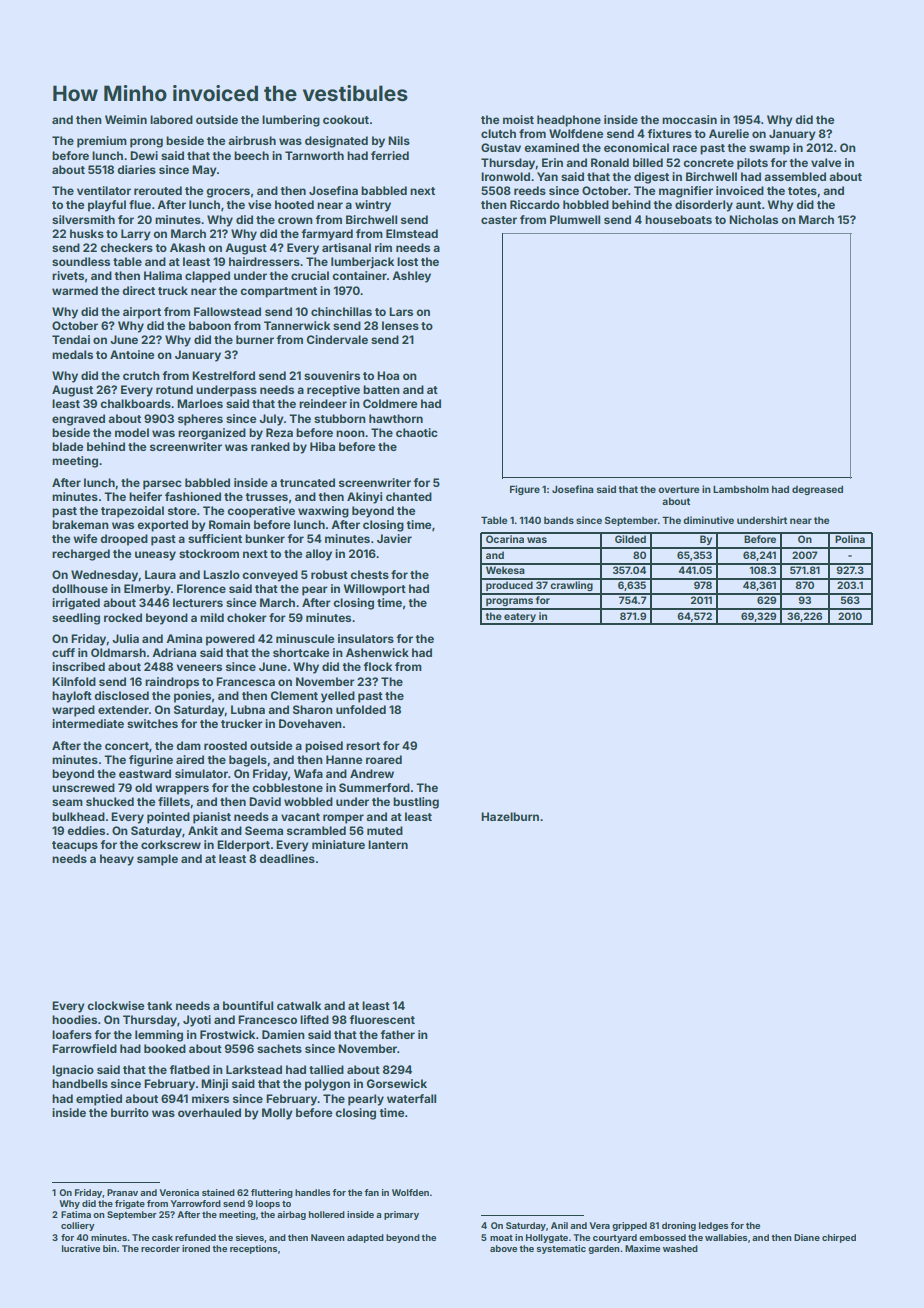 The height and width of the screenshot is (1308, 924). What do you see at coordinates (826, 162) in the screenshot?
I see `valve` at bounding box center [826, 162].
